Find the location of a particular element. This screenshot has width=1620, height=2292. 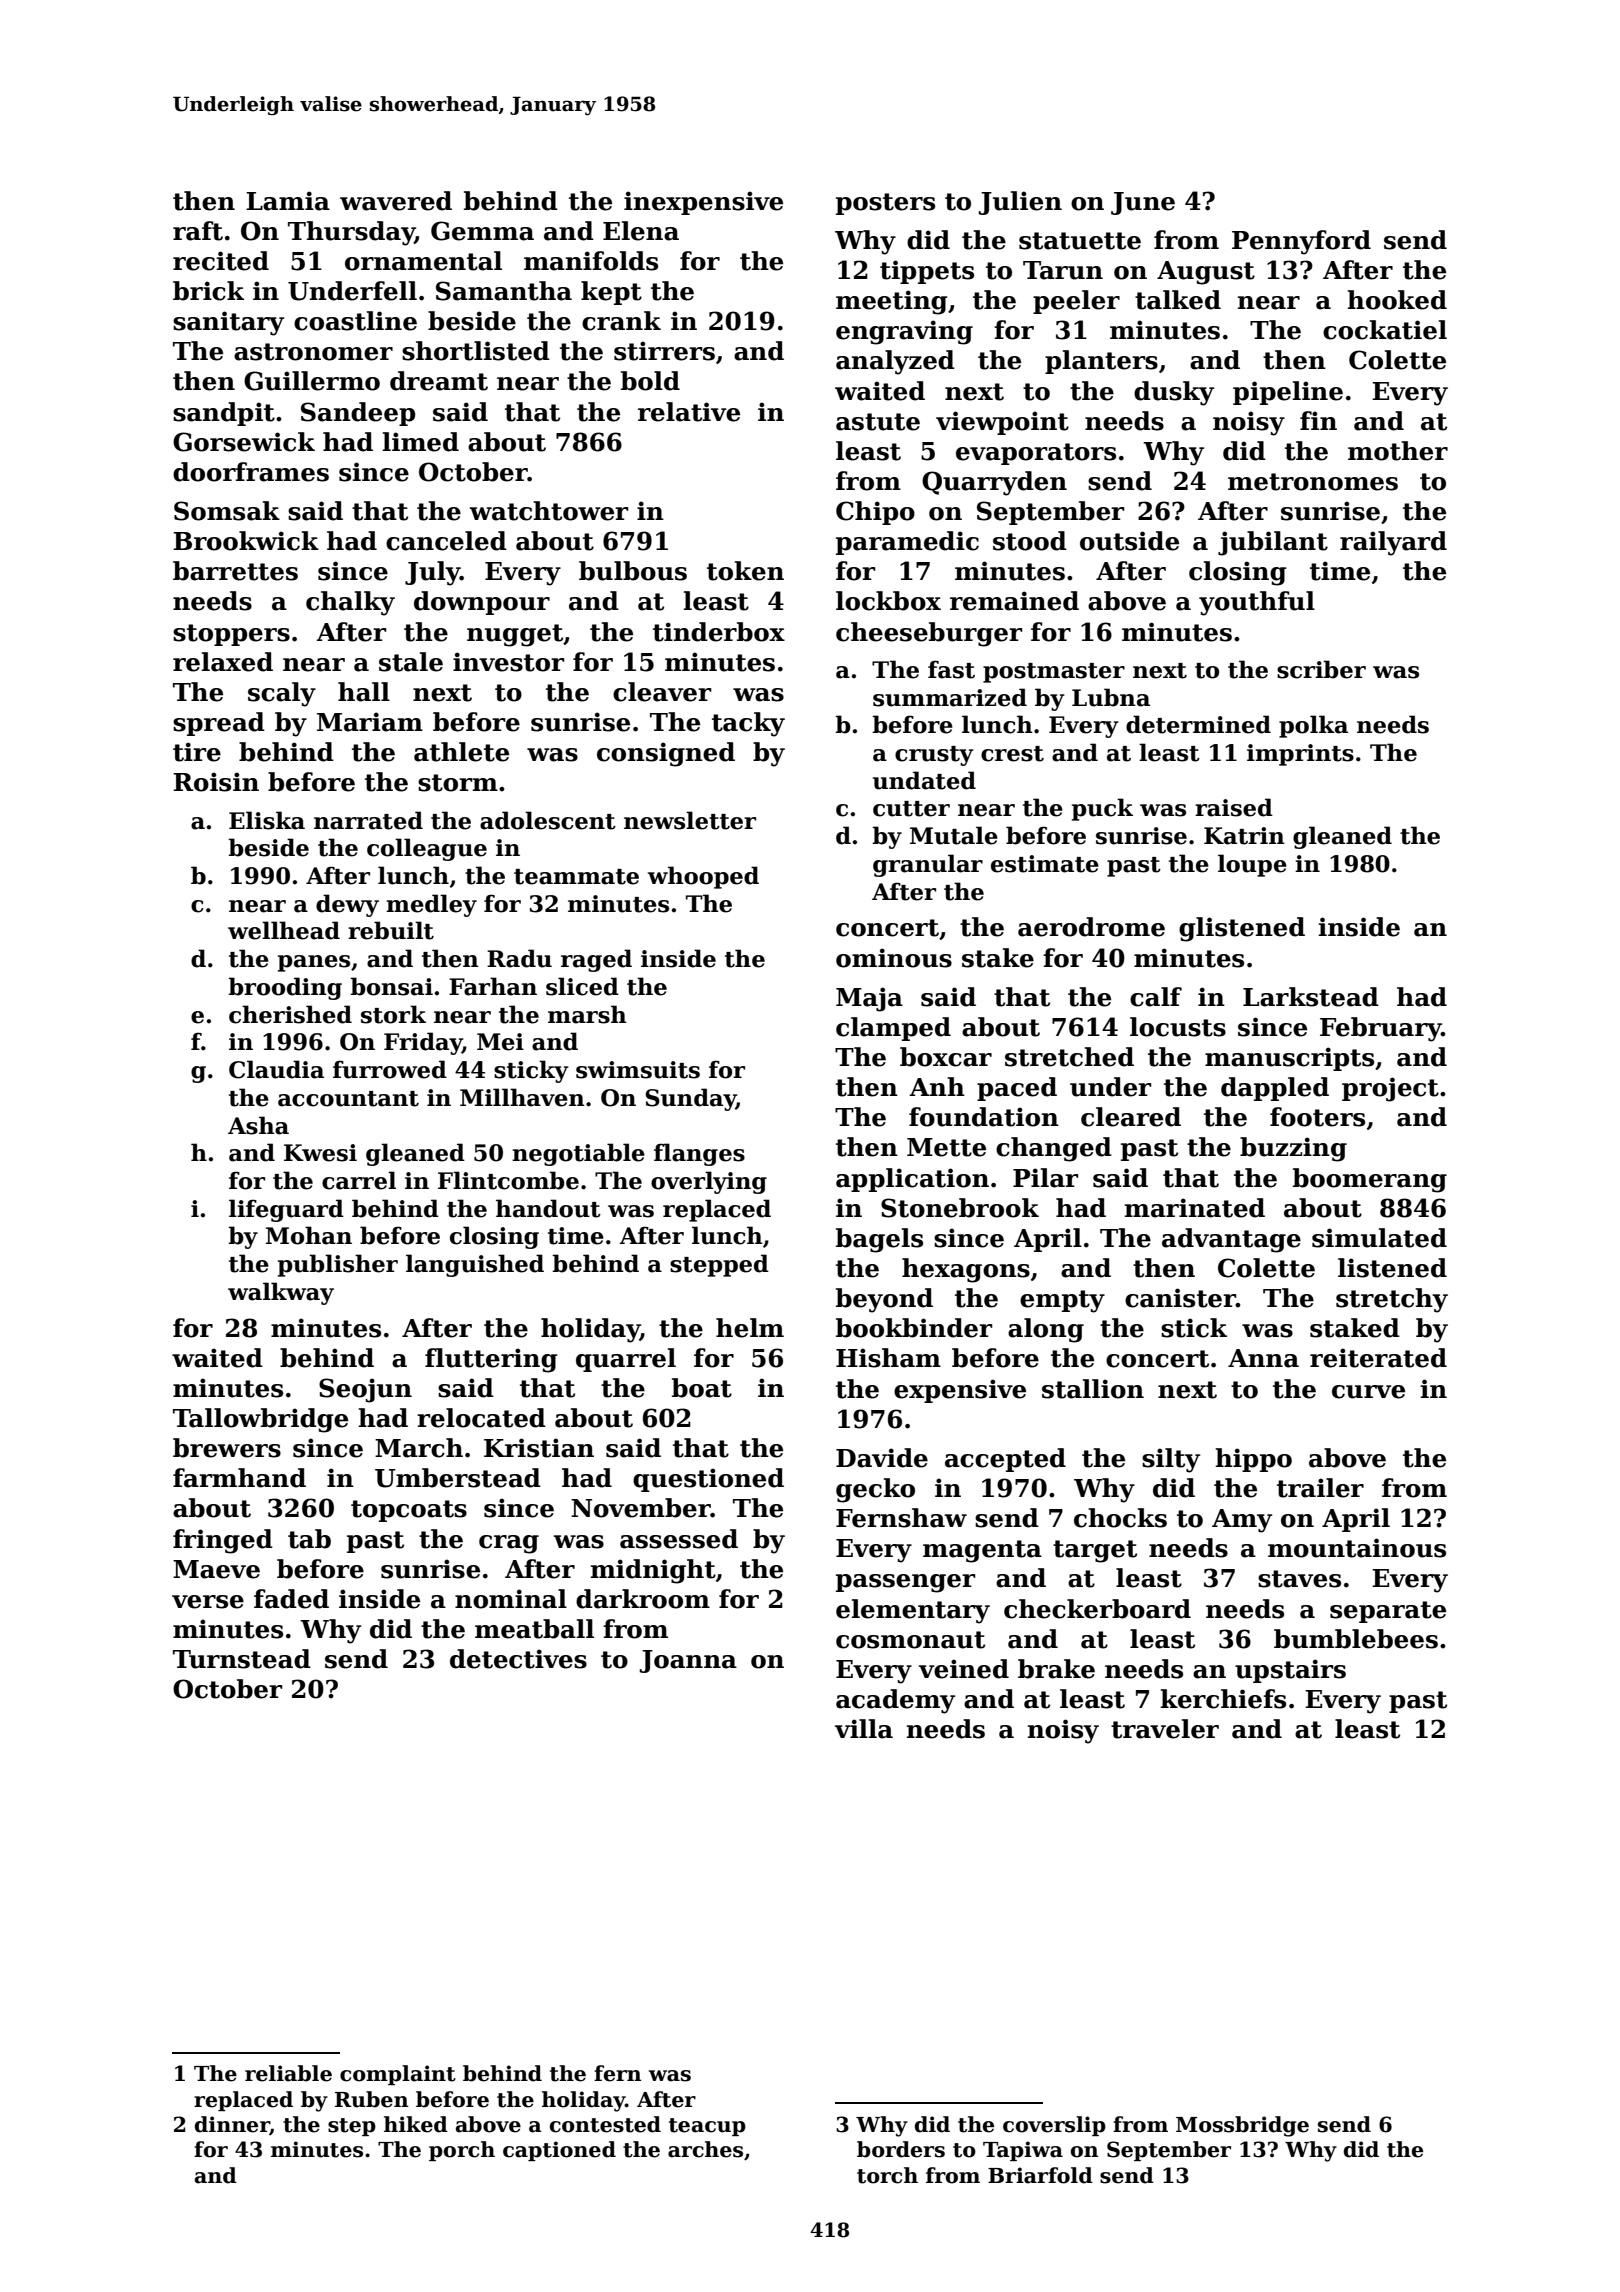

Elena is located at coordinates (641, 231).
